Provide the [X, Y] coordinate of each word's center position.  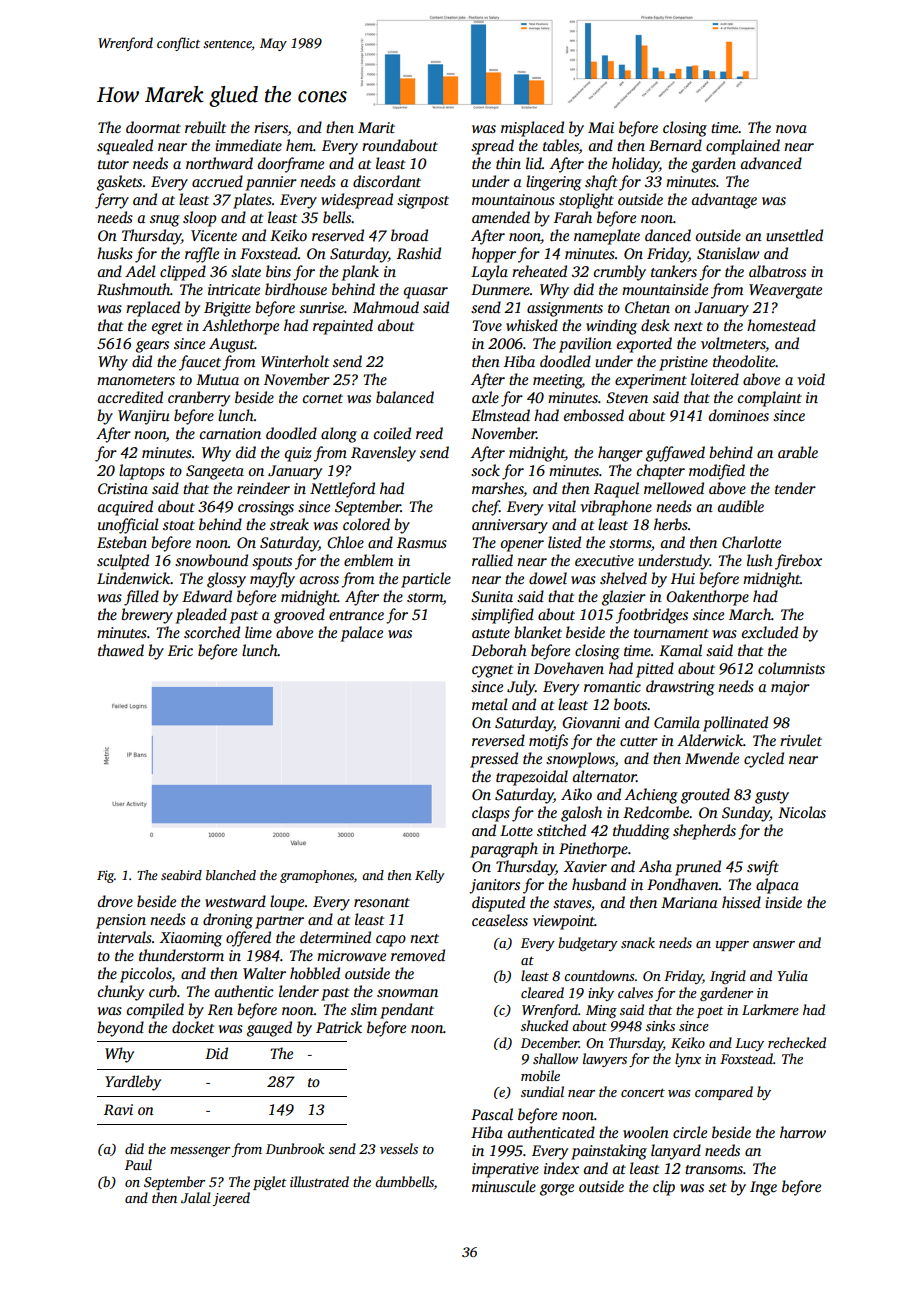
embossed [594, 415]
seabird [181, 875]
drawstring [680, 688]
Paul [138, 1164]
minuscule [504, 1186]
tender [795, 488]
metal [490, 704]
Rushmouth [133, 289]
